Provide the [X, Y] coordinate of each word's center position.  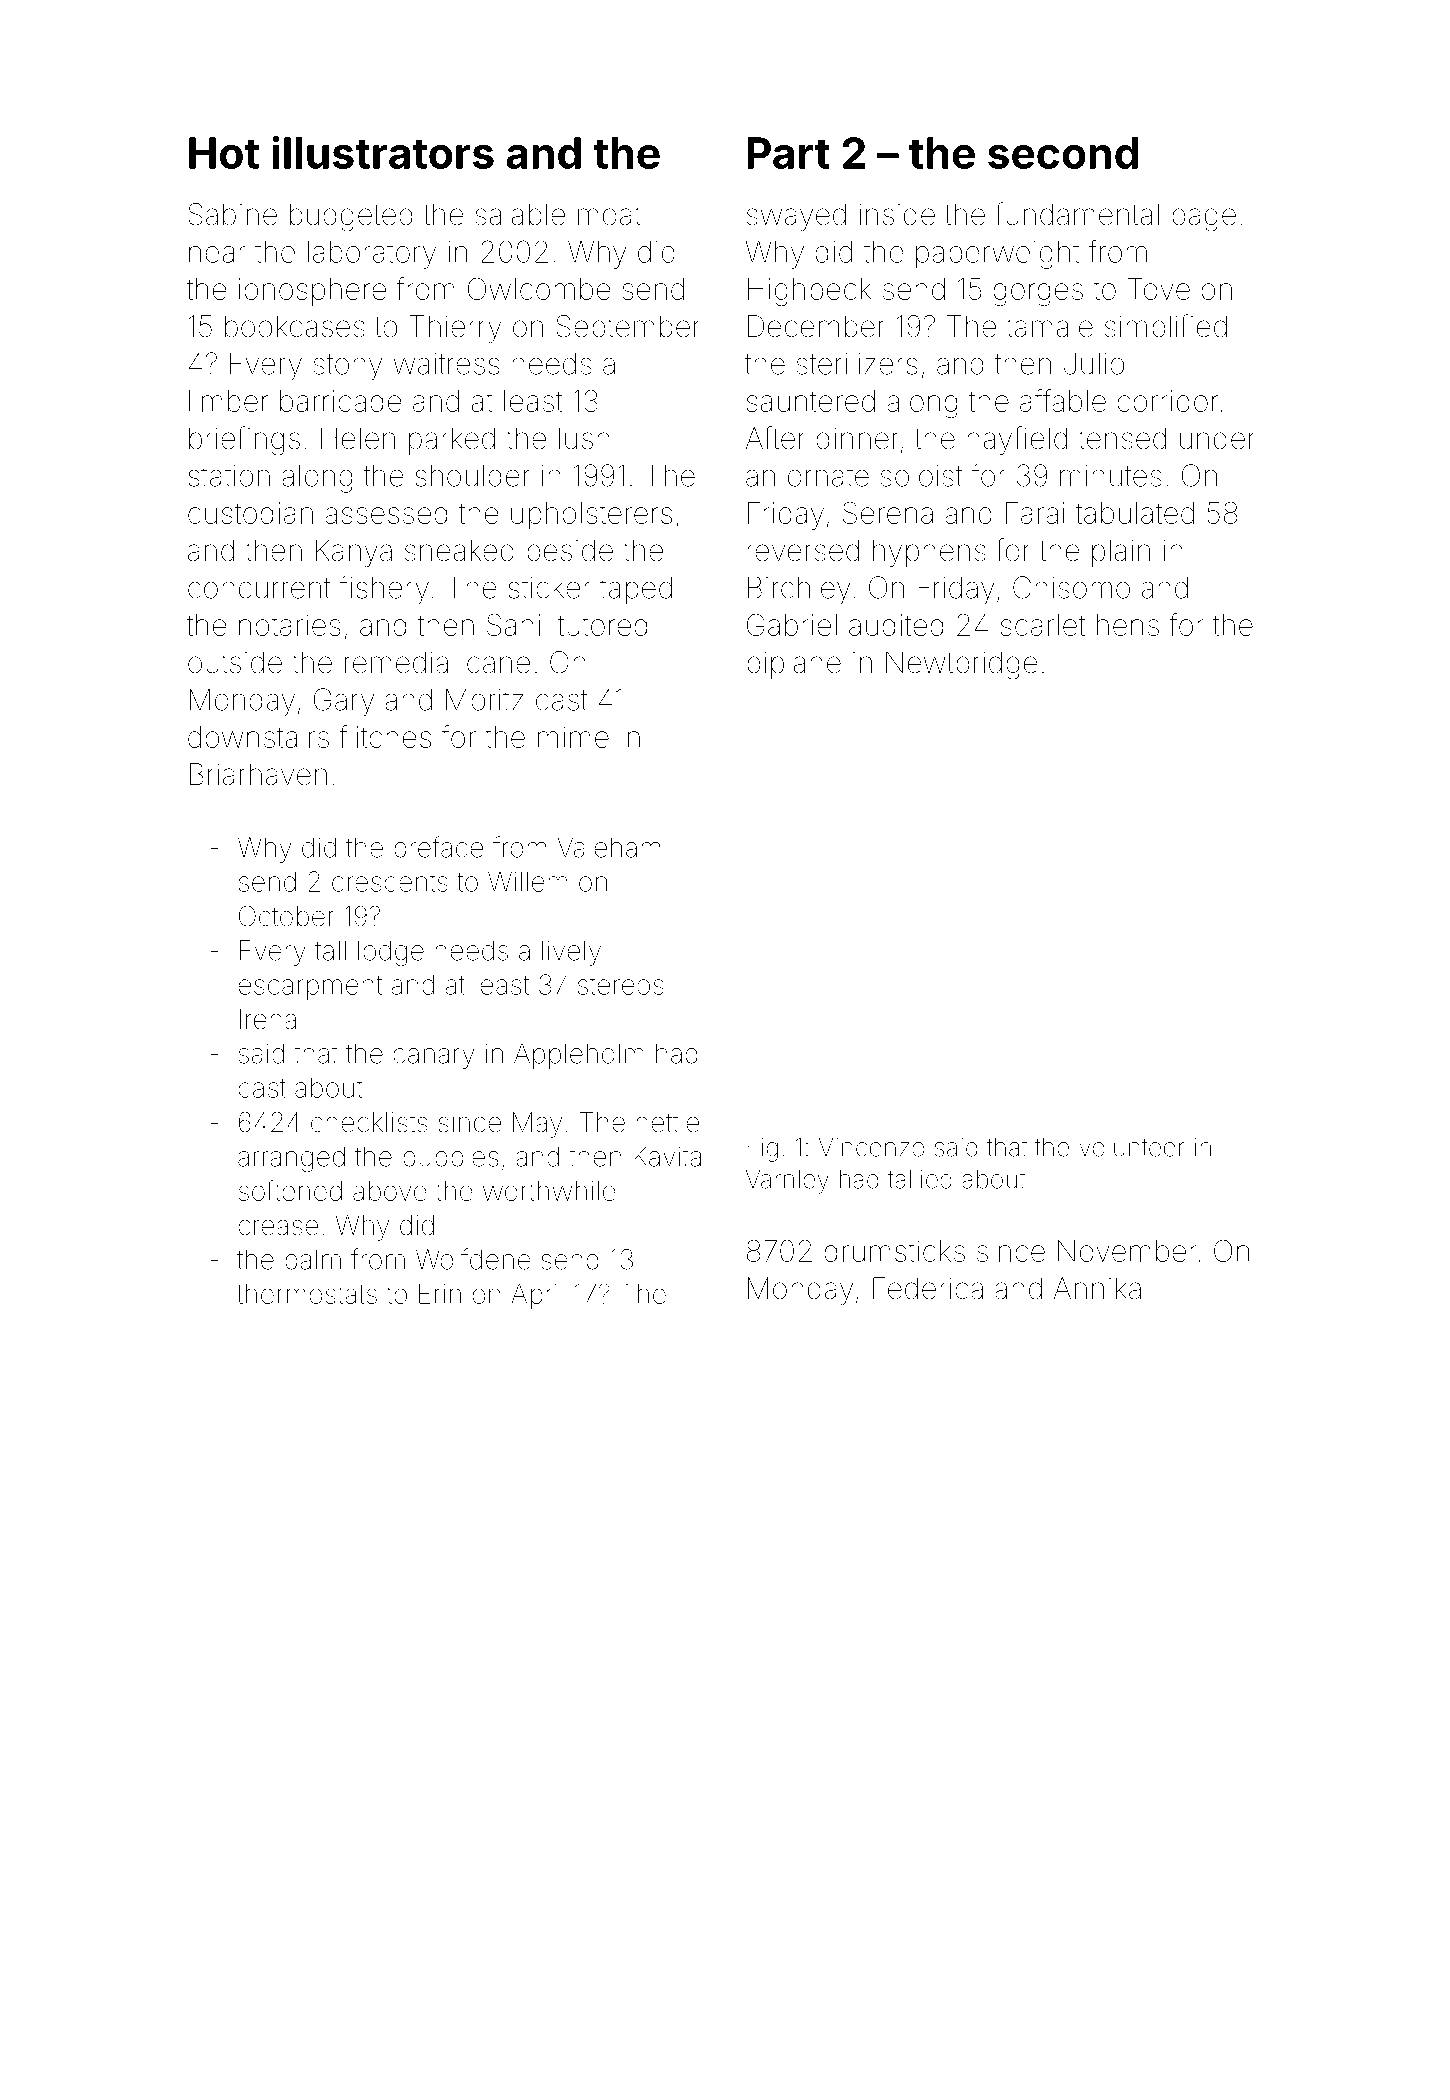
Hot [224, 153]
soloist [921, 476]
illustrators [383, 152]
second [1063, 153]
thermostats [307, 1294]
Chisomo [1071, 587]
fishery [384, 590]
